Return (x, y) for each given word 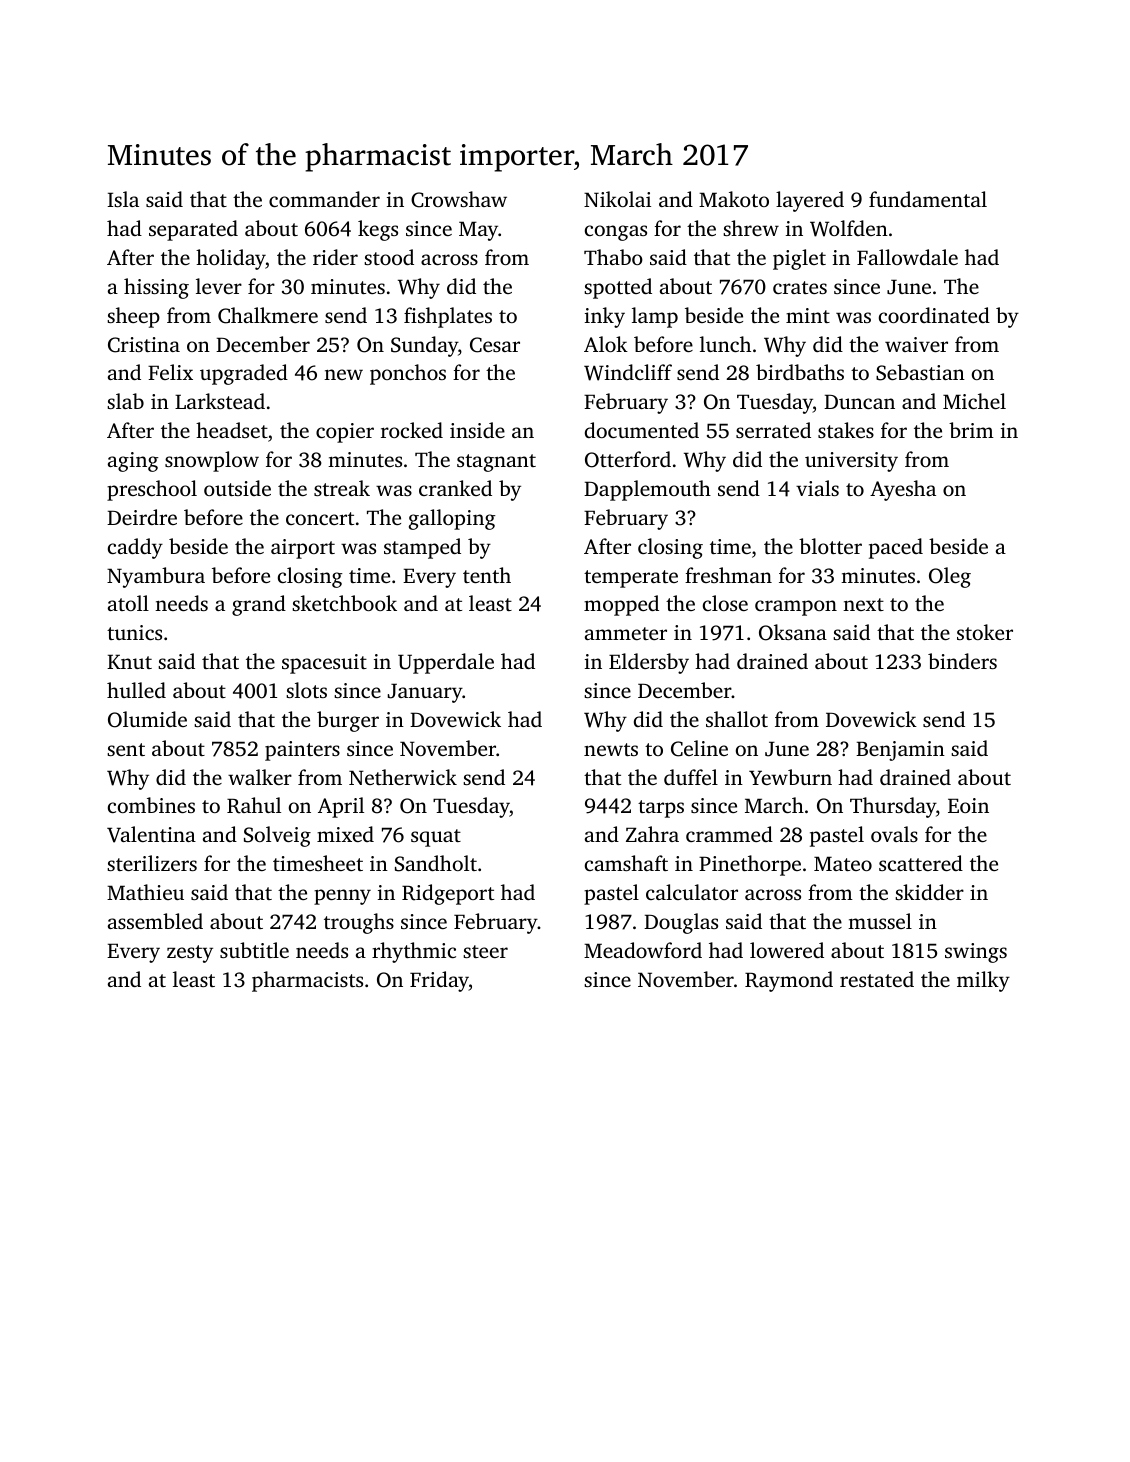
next (863, 604)
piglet (799, 259)
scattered (921, 863)
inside (477, 430)
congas (616, 233)
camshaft (626, 863)
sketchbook (344, 603)
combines (151, 805)
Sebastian (920, 372)
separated (193, 230)
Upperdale (446, 663)
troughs (359, 923)
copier (345, 433)
